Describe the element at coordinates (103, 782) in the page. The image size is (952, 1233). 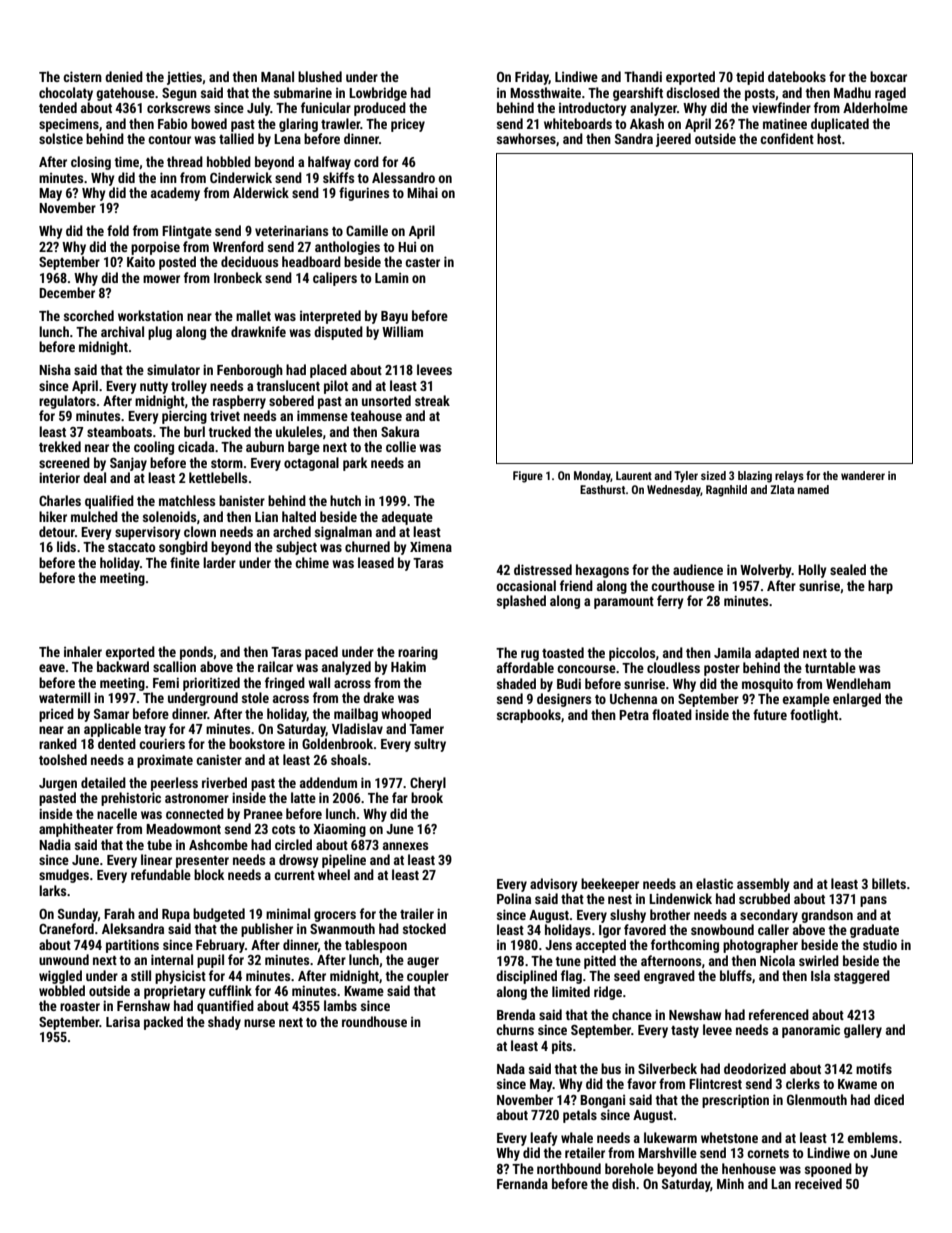
I see `detailed` at that location.
